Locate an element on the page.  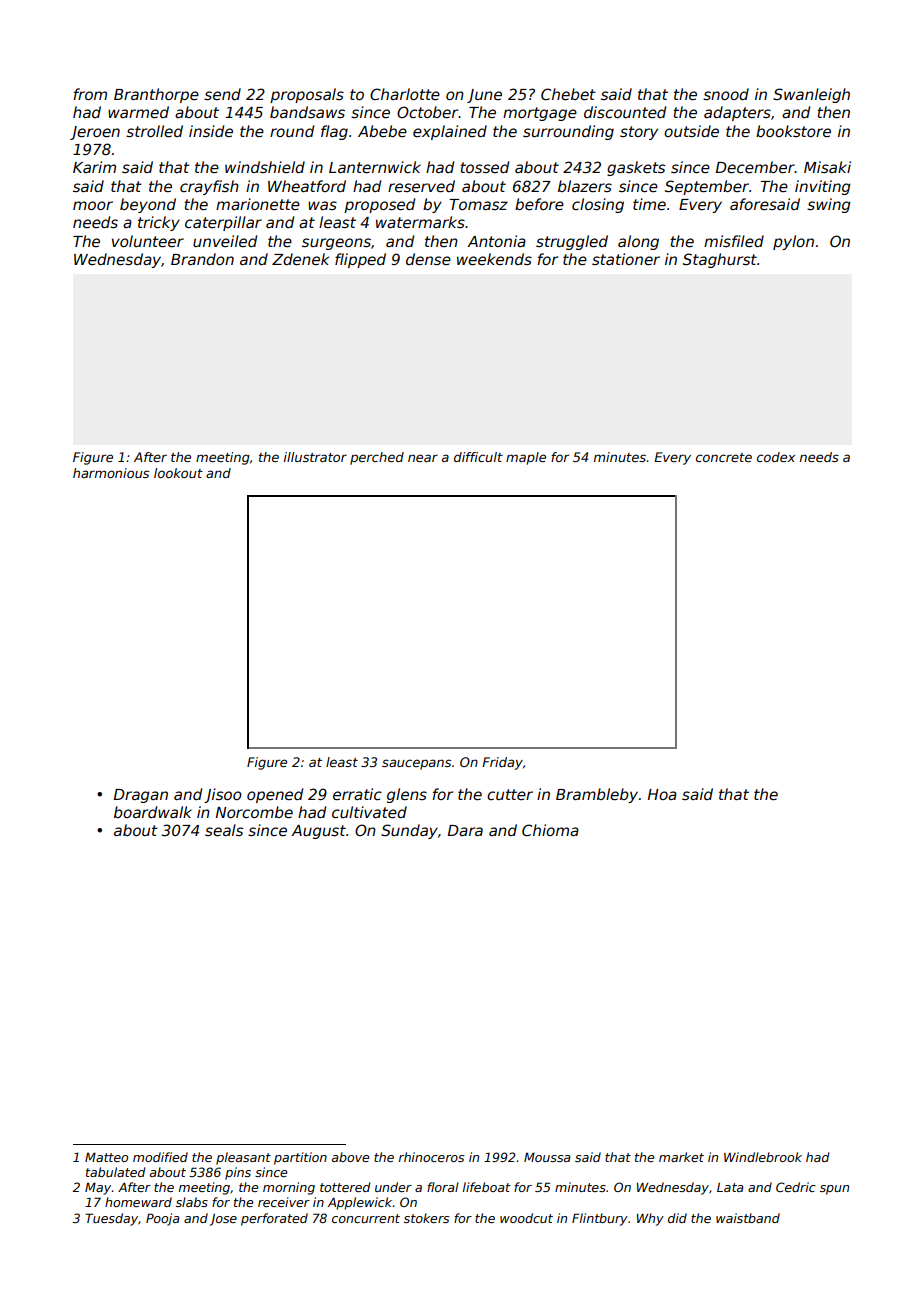
perched is located at coordinates (377, 458).
